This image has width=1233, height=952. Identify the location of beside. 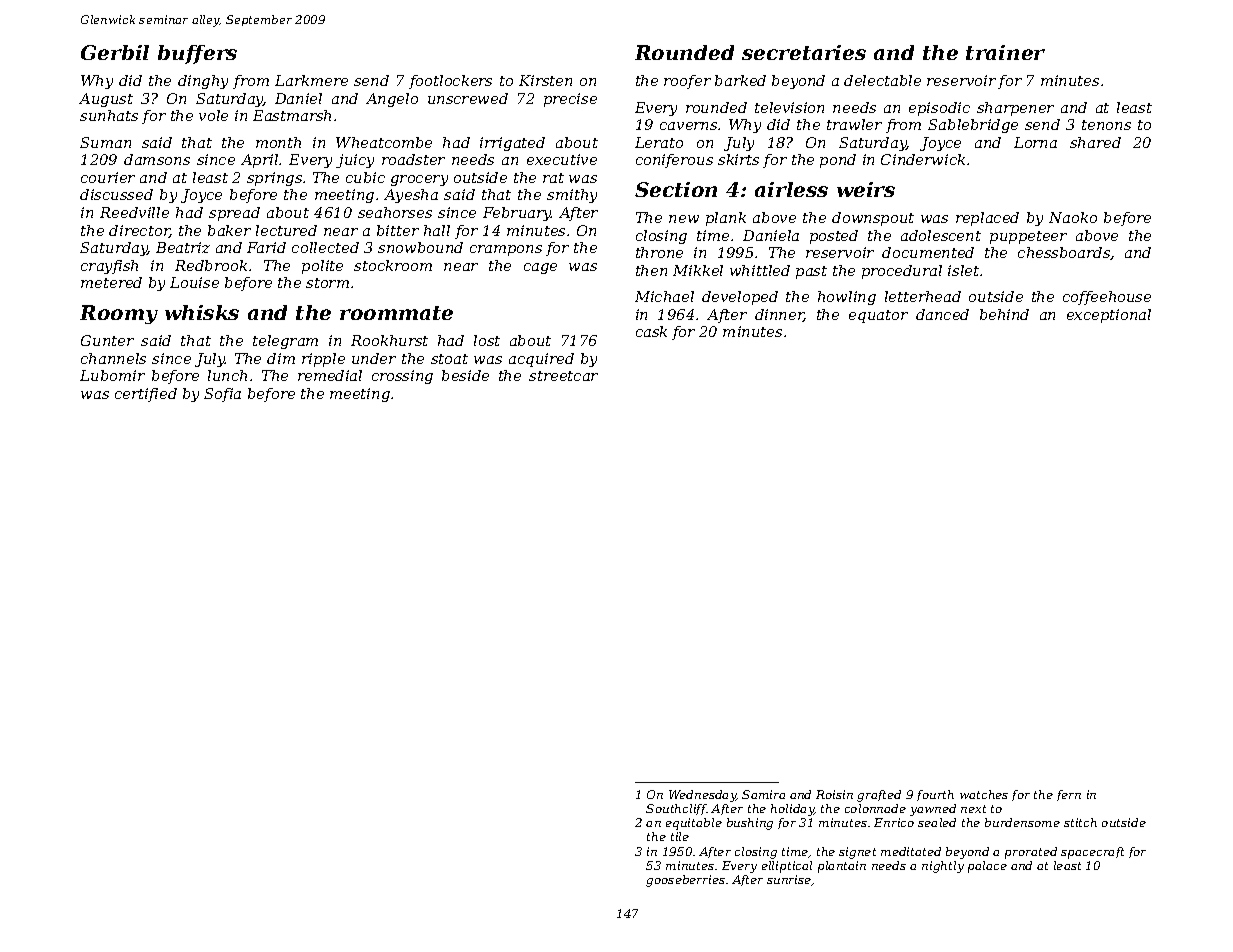
(465, 375).
